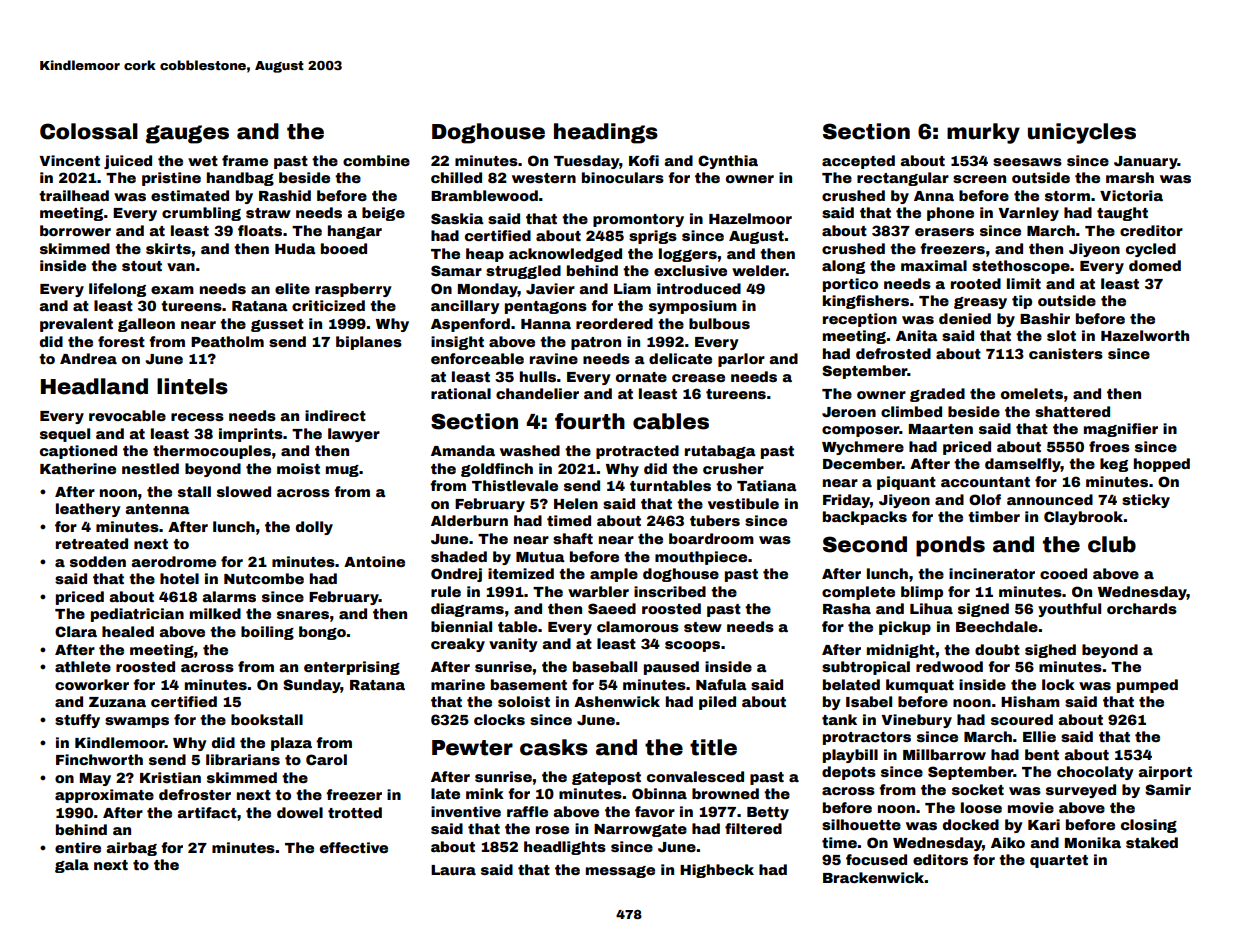  Describe the element at coordinates (983, 133) in the page. I see `murky` at that location.
